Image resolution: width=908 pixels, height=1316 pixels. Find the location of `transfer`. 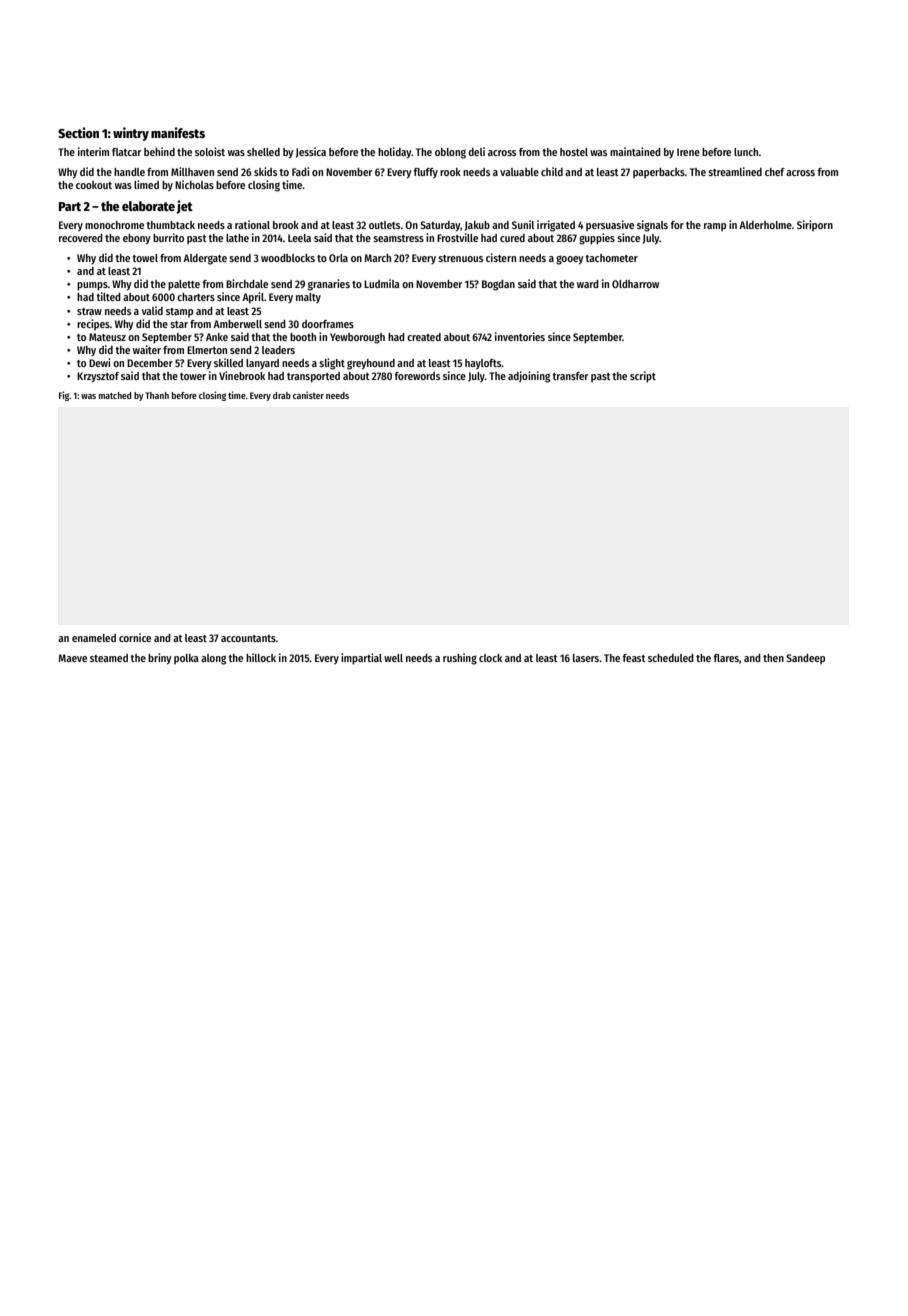

transfer is located at coordinates (570, 376).
